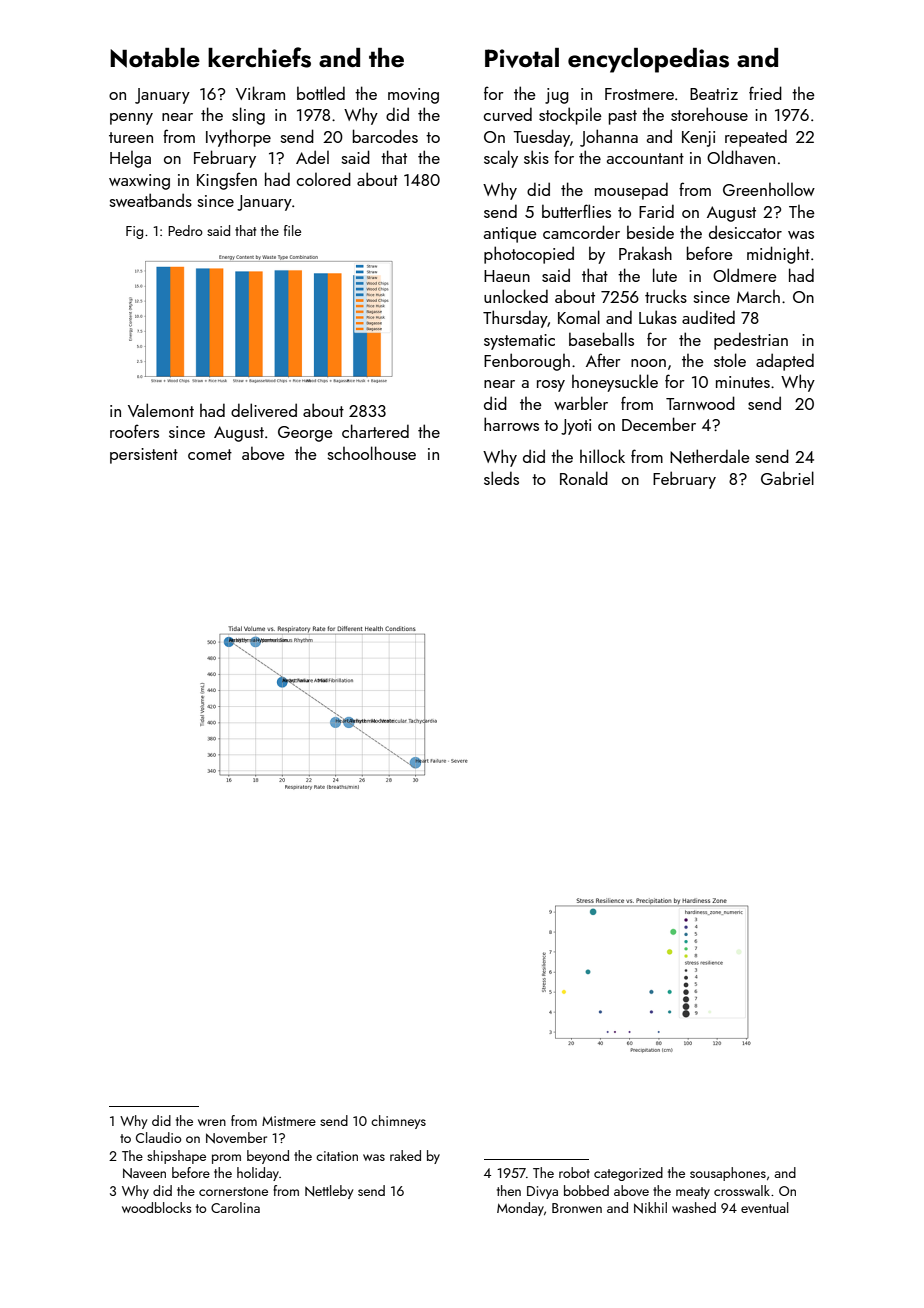 The image size is (924, 1308). What do you see at coordinates (292, 230) in the screenshot?
I see `file` at bounding box center [292, 230].
